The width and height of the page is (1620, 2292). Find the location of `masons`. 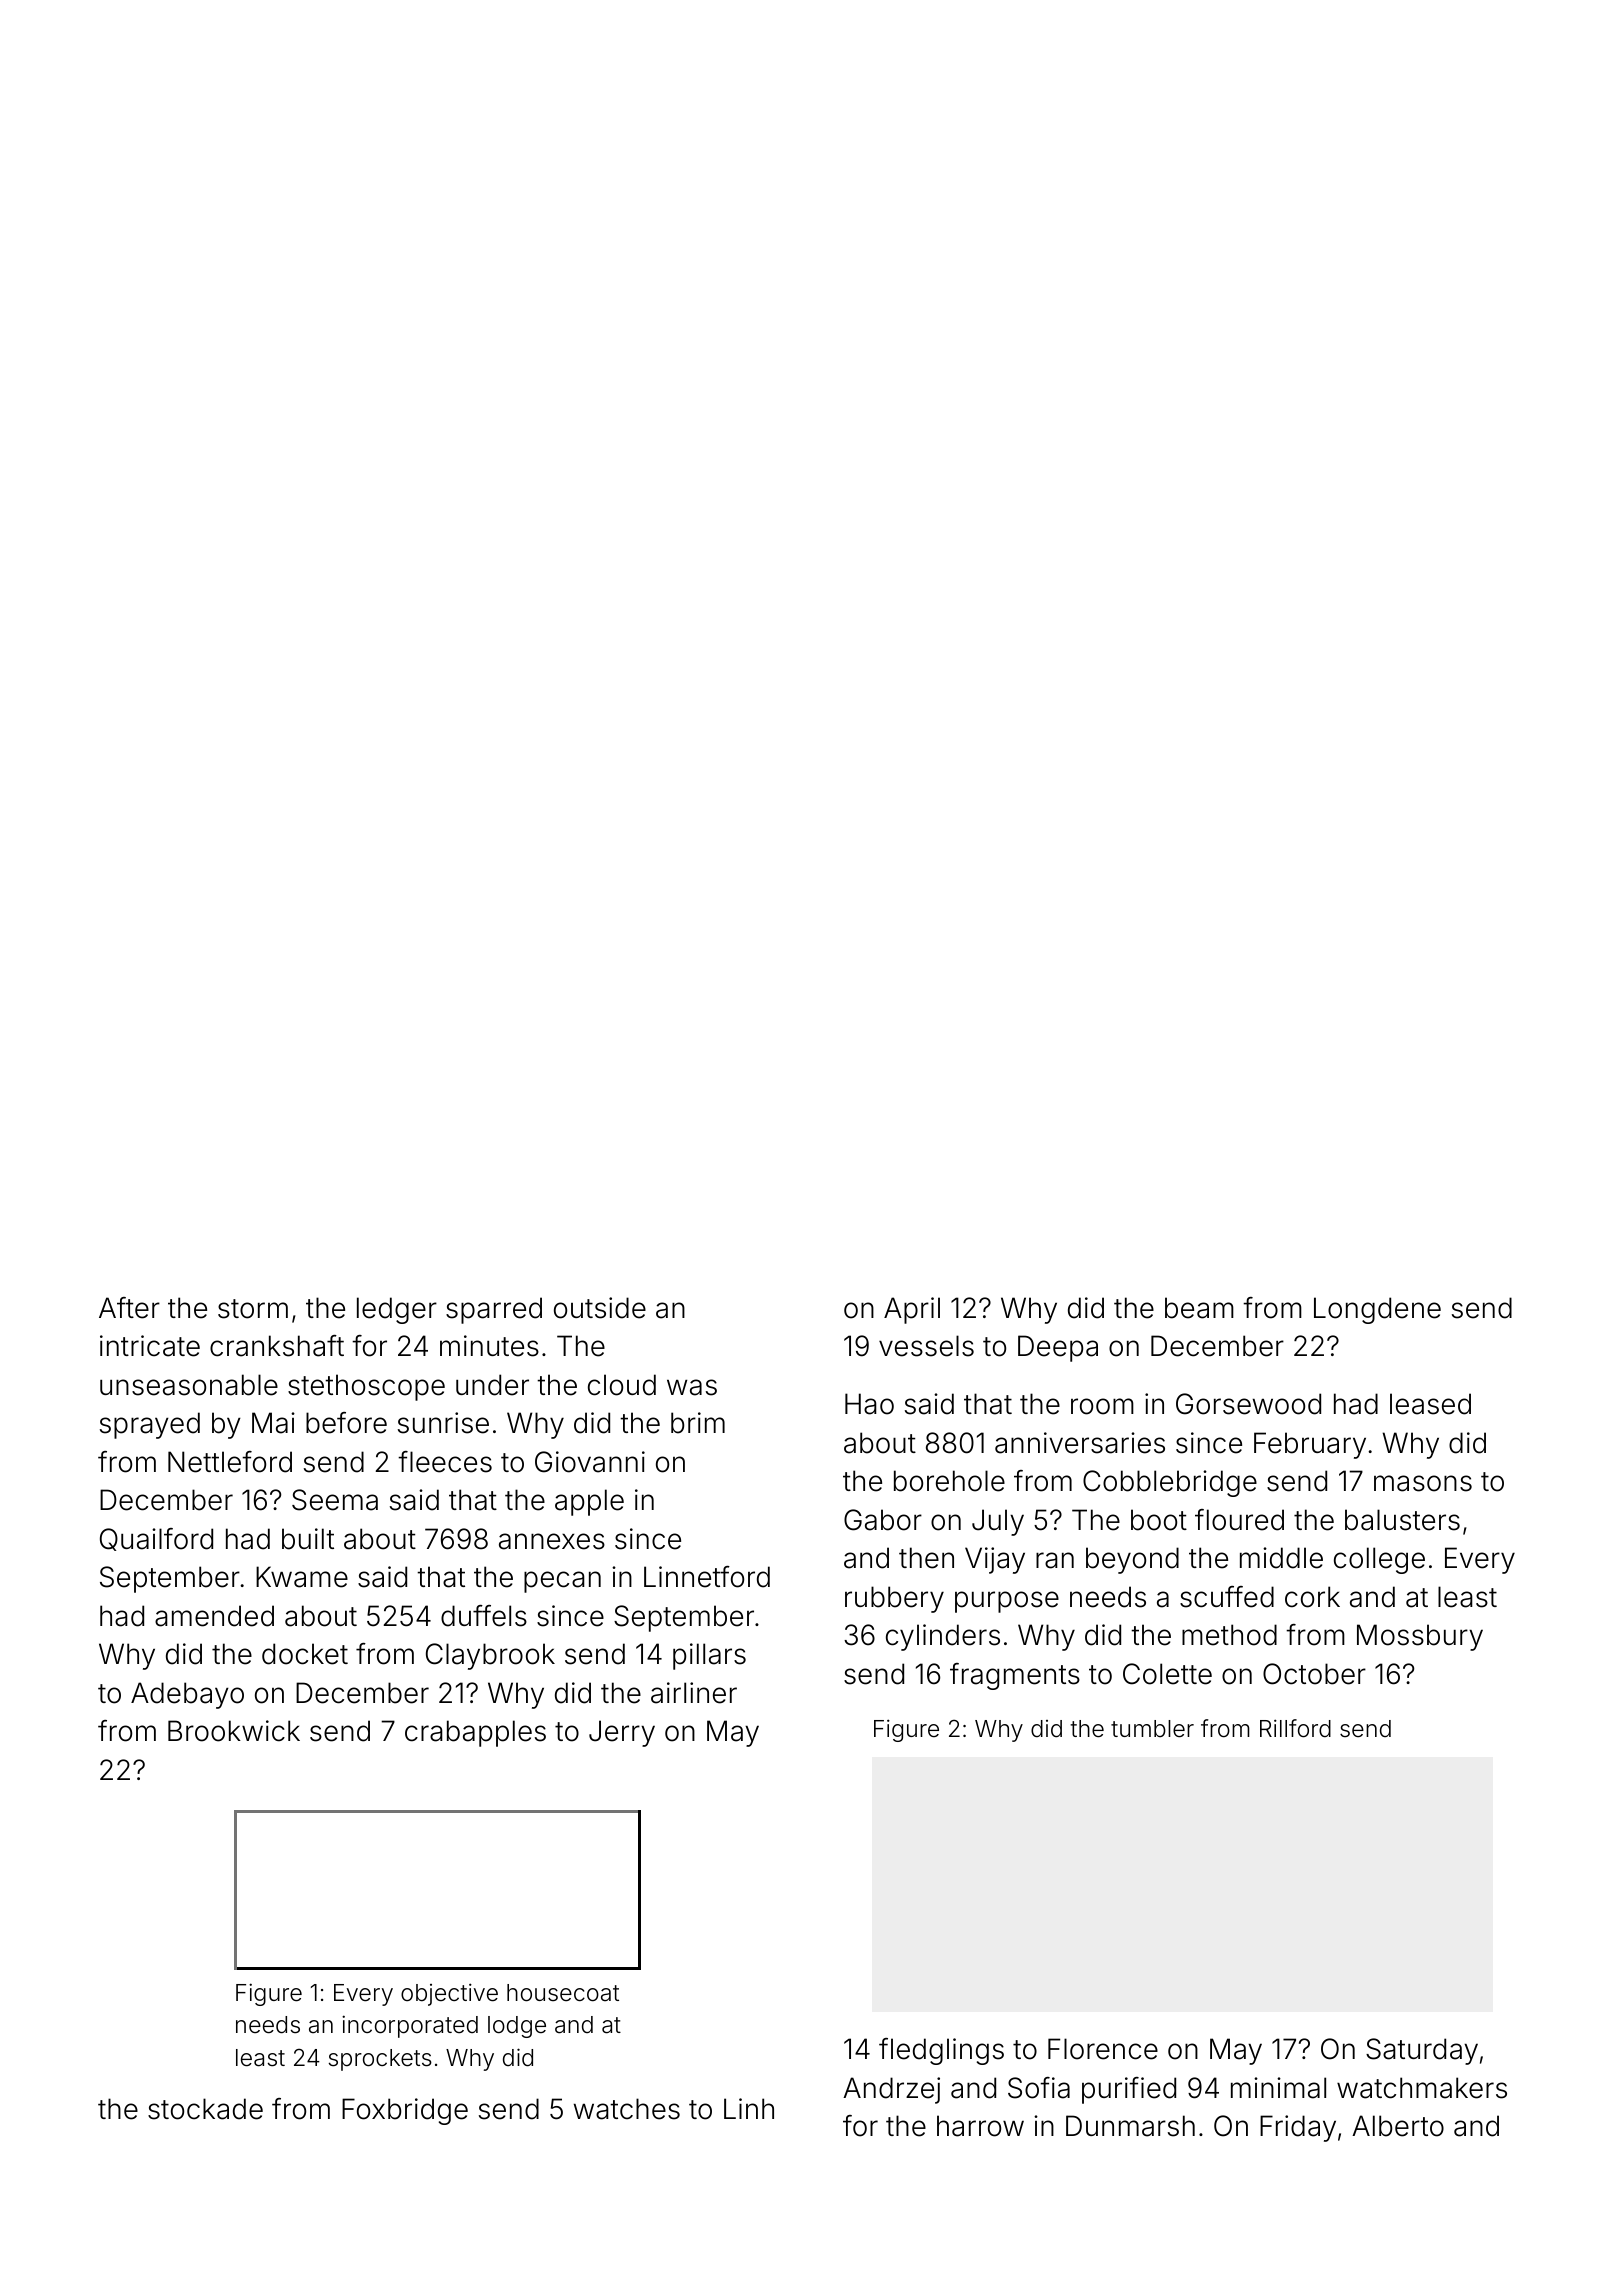

masons is located at coordinates (1423, 1483).
